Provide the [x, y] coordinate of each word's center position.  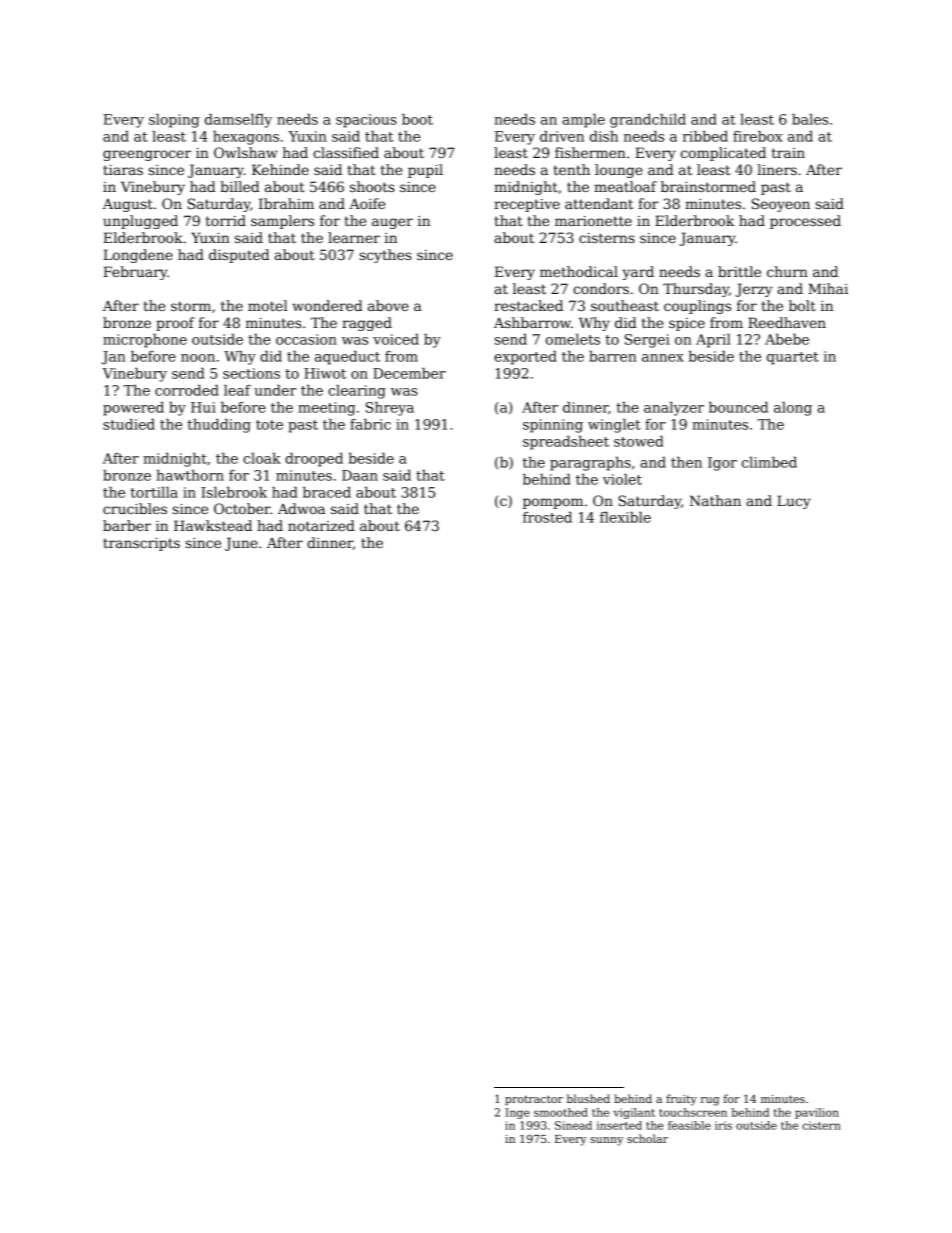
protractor [534, 1100]
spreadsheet [566, 443]
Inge [517, 1113]
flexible [625, 517]
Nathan [715, 500]
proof [175, 324]
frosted [547, 517]
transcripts [141, 544]
